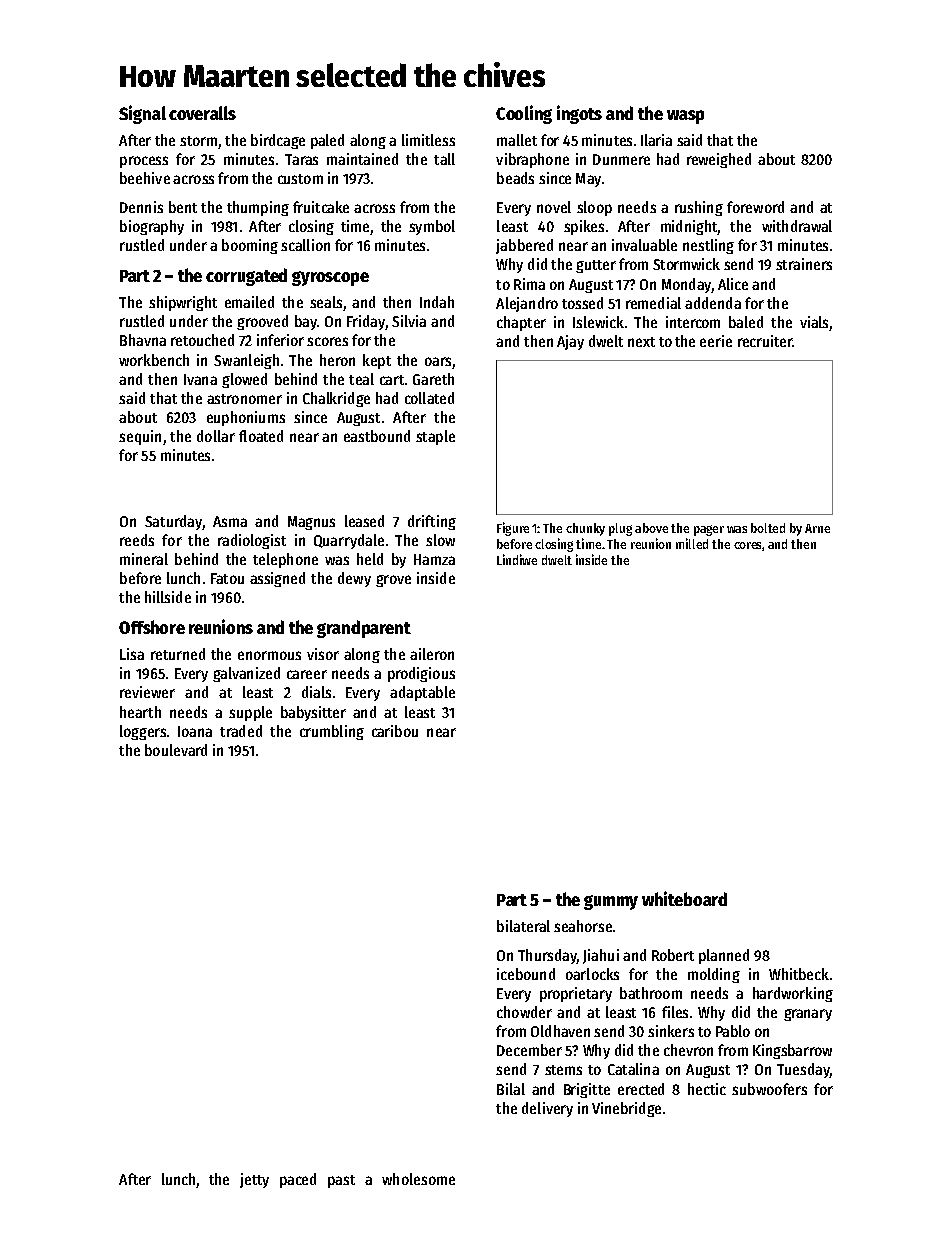 Image resolution: width=952 pixels, height=1233 pixels. Describe the element at coordinates (797, 226) in the page. I see `withdrawal` at that location.
